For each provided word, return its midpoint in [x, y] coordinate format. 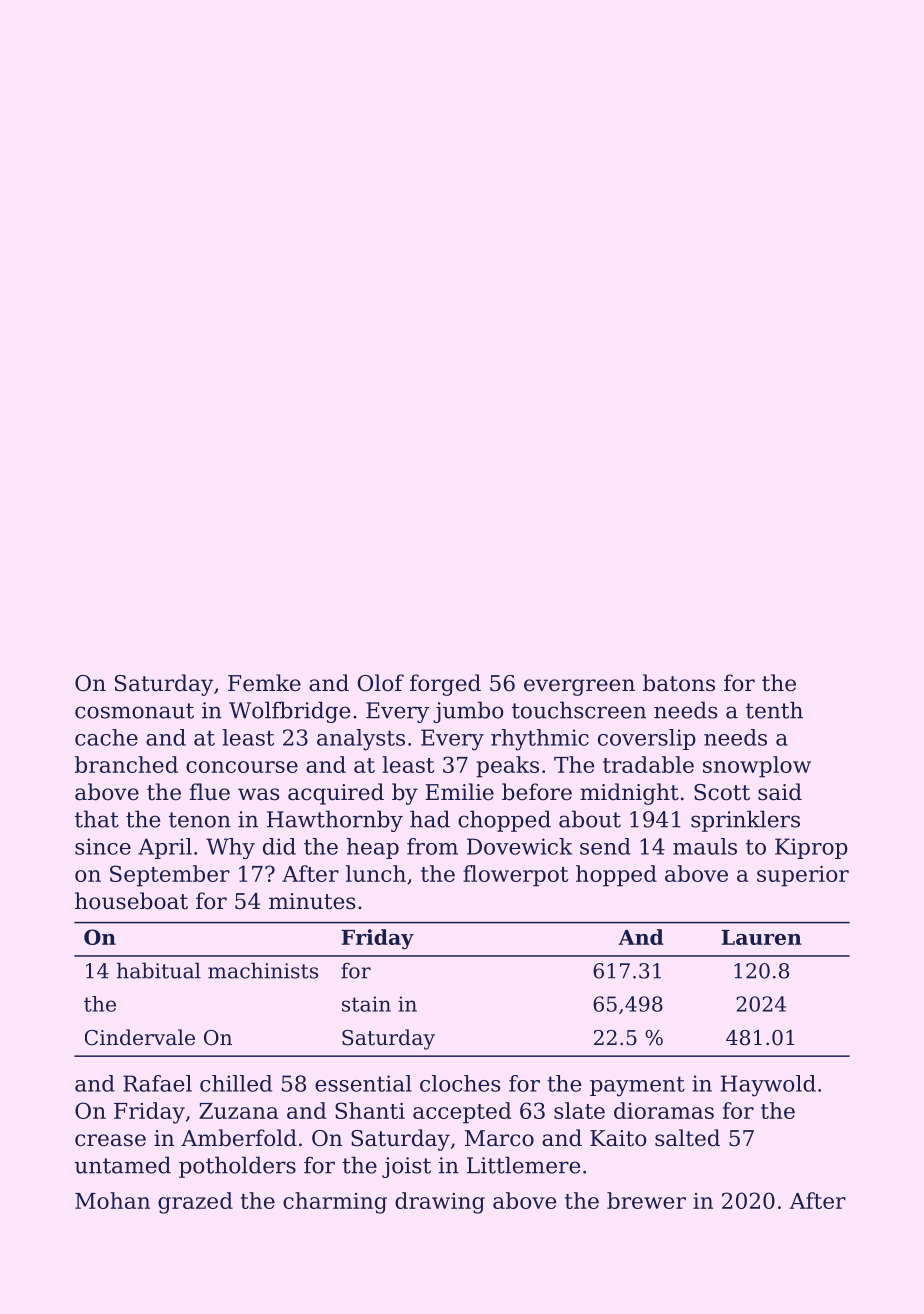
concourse [242, 767]
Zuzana [239, 1111]
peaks [507, 767]
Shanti [370, 1110]
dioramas [664, 1110]
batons [679, 683]
